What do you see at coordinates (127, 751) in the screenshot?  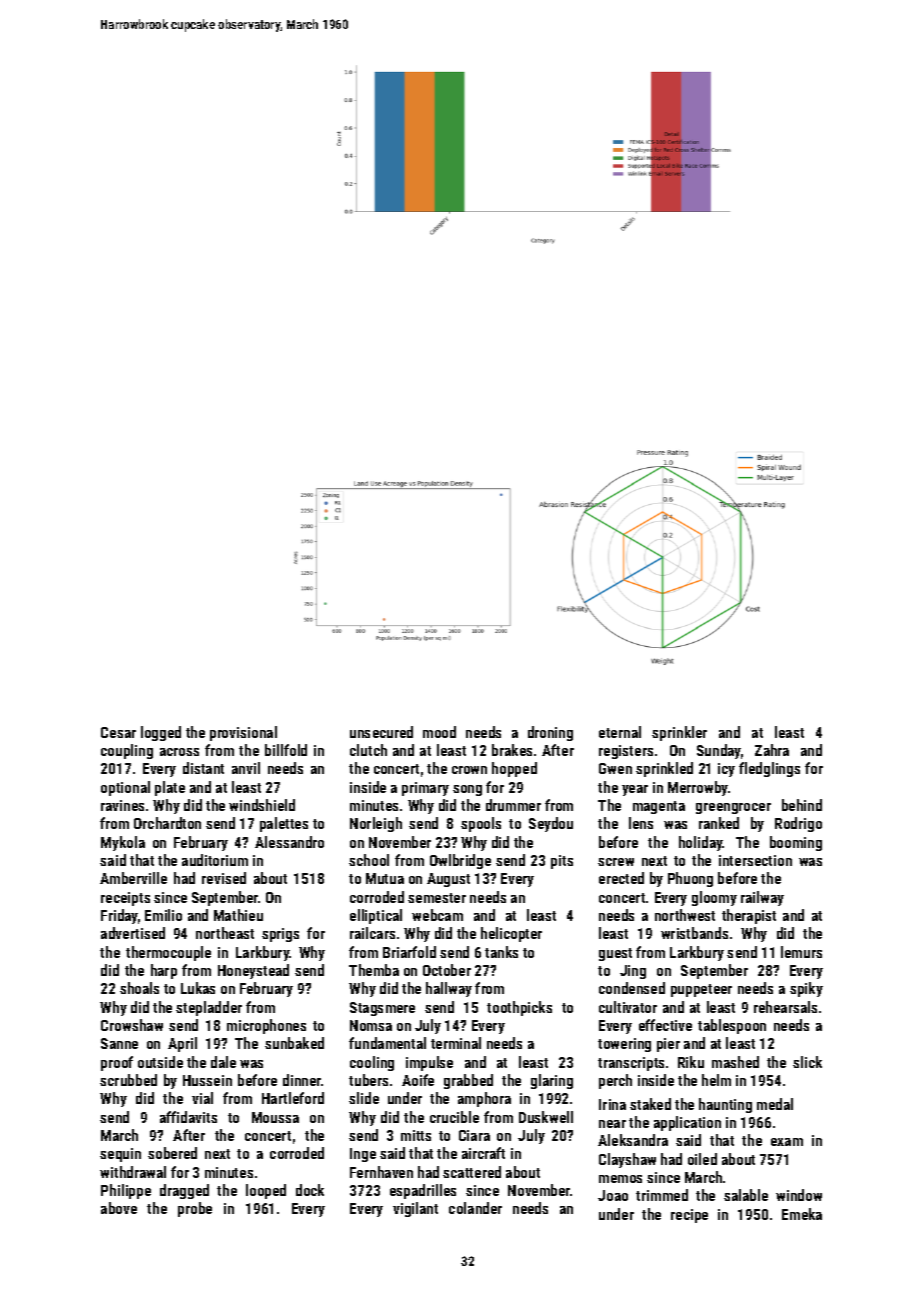 I see `coupling` at bounding box center [127, 751].
